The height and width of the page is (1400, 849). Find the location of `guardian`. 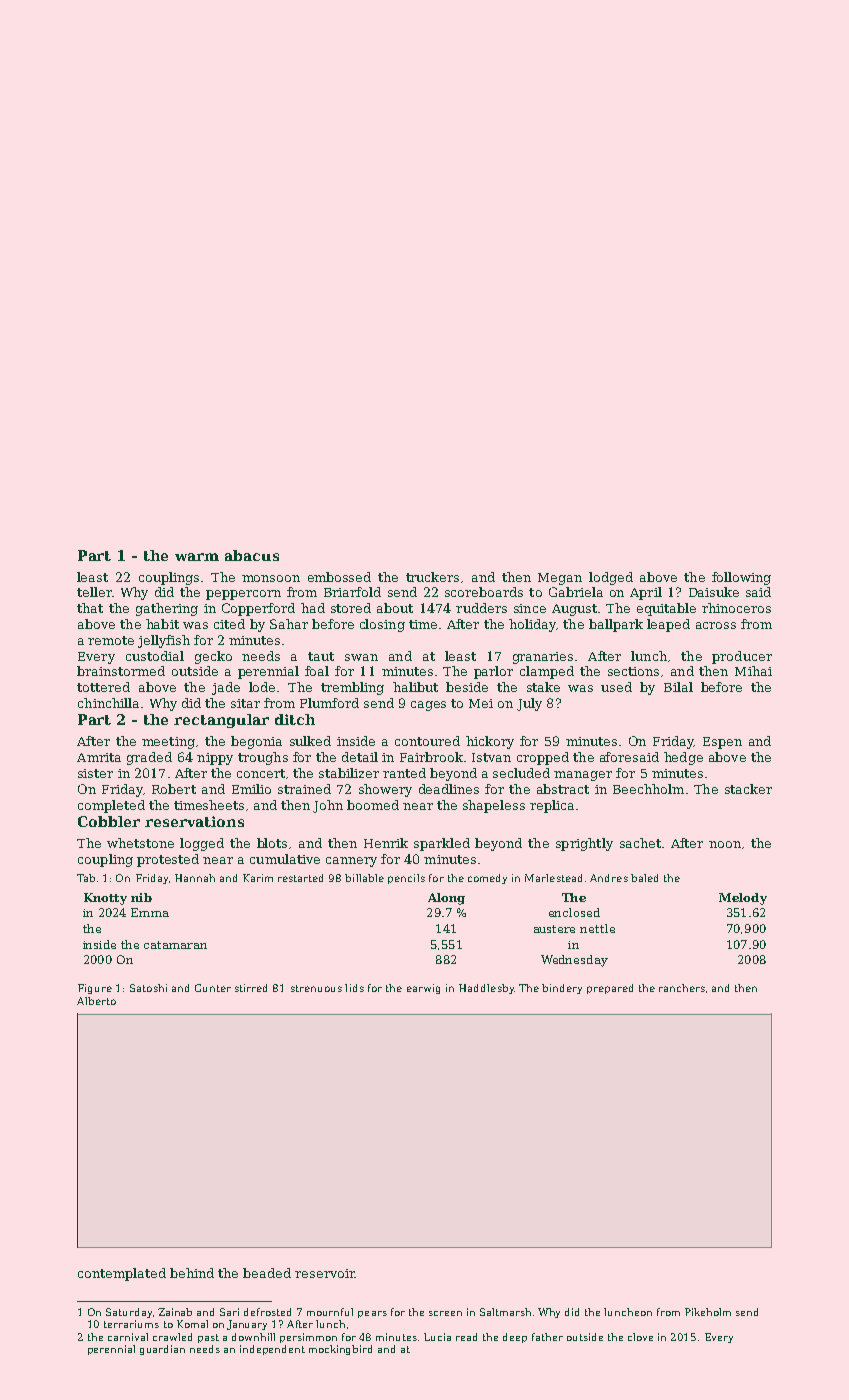

guardian is located at coordinates (162, 1350).
